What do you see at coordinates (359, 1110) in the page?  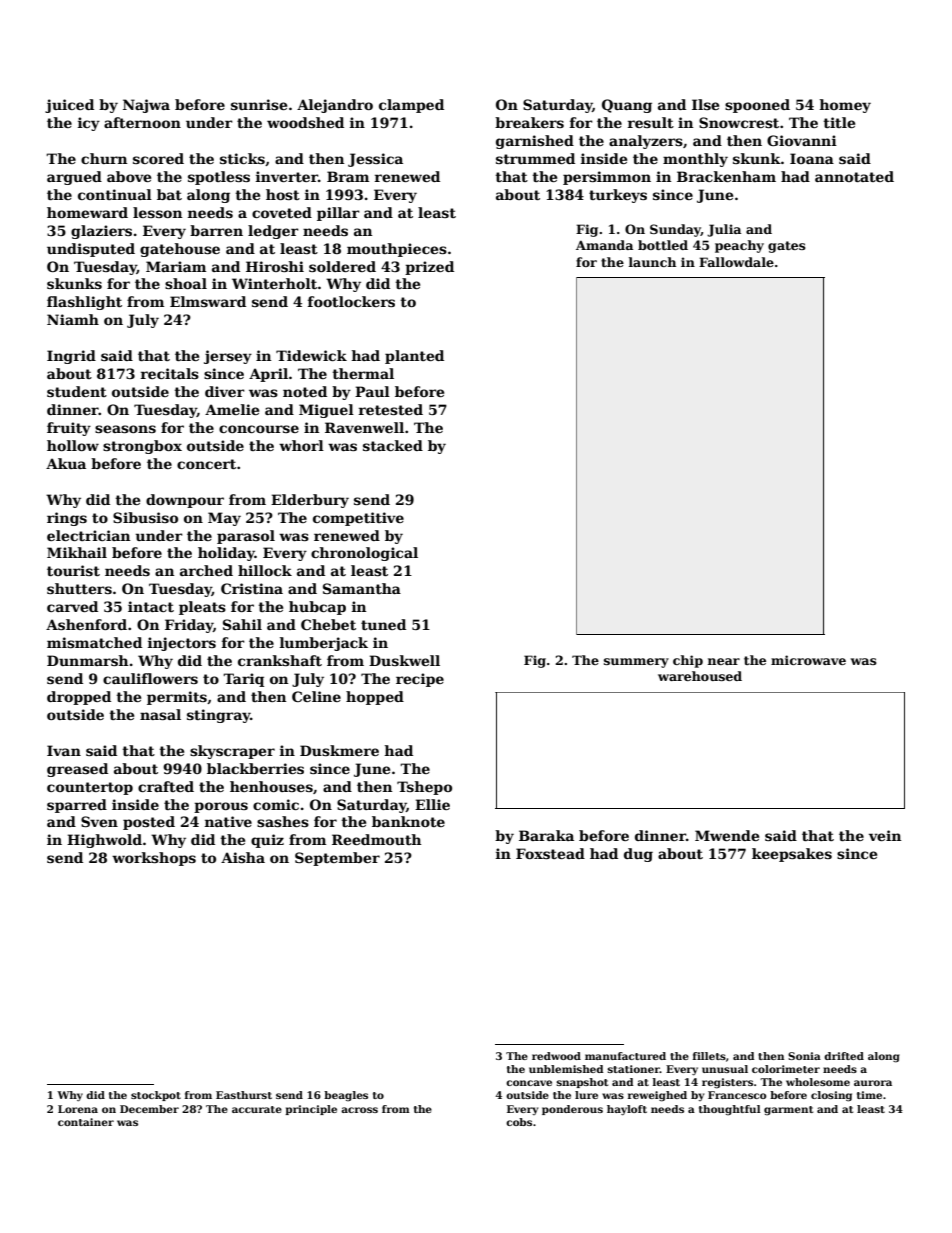 I see `across` at bounding box center [359, 1110].
